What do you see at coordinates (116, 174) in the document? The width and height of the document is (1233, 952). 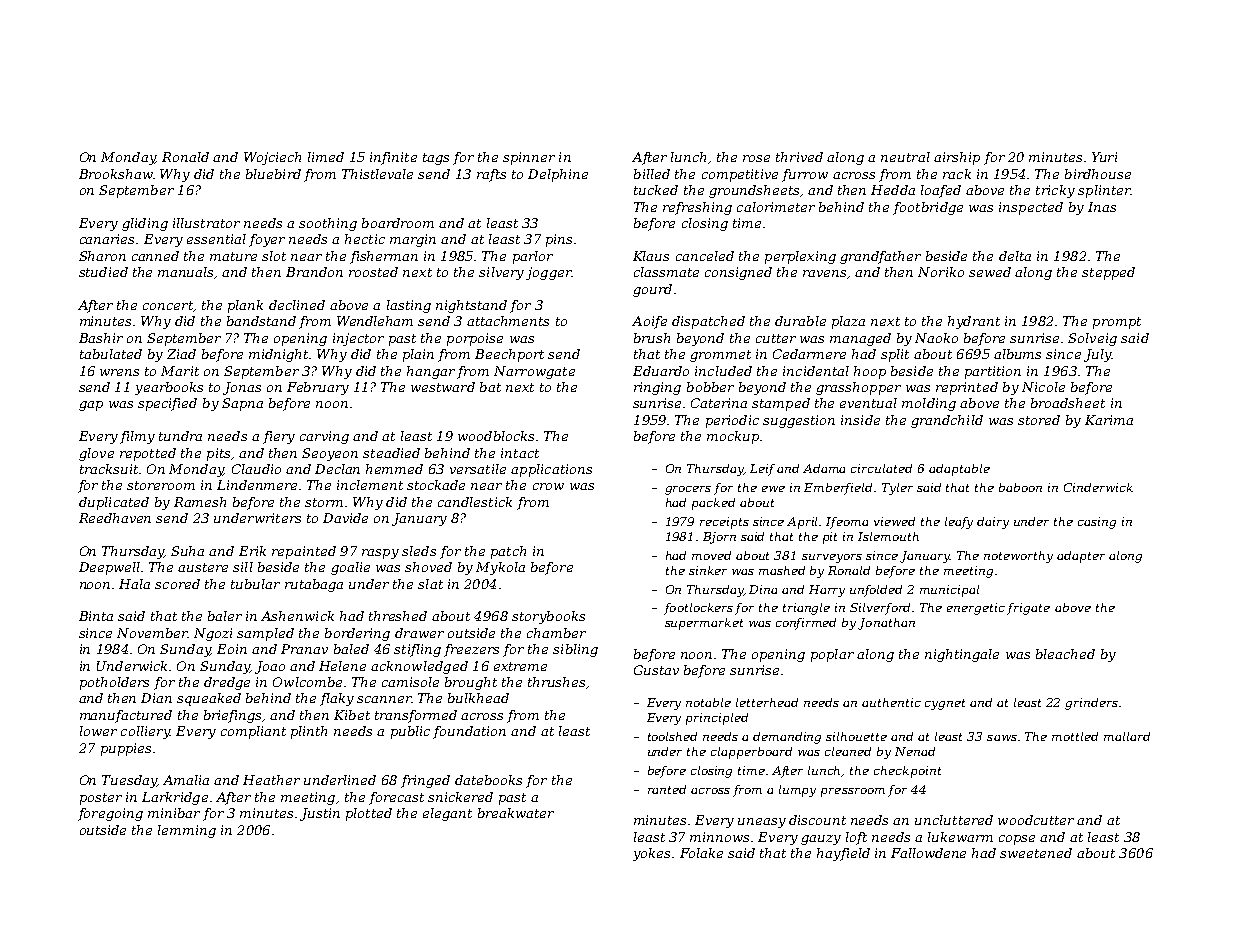 I see `Brookshaw` at bounding box center [116, 174].
